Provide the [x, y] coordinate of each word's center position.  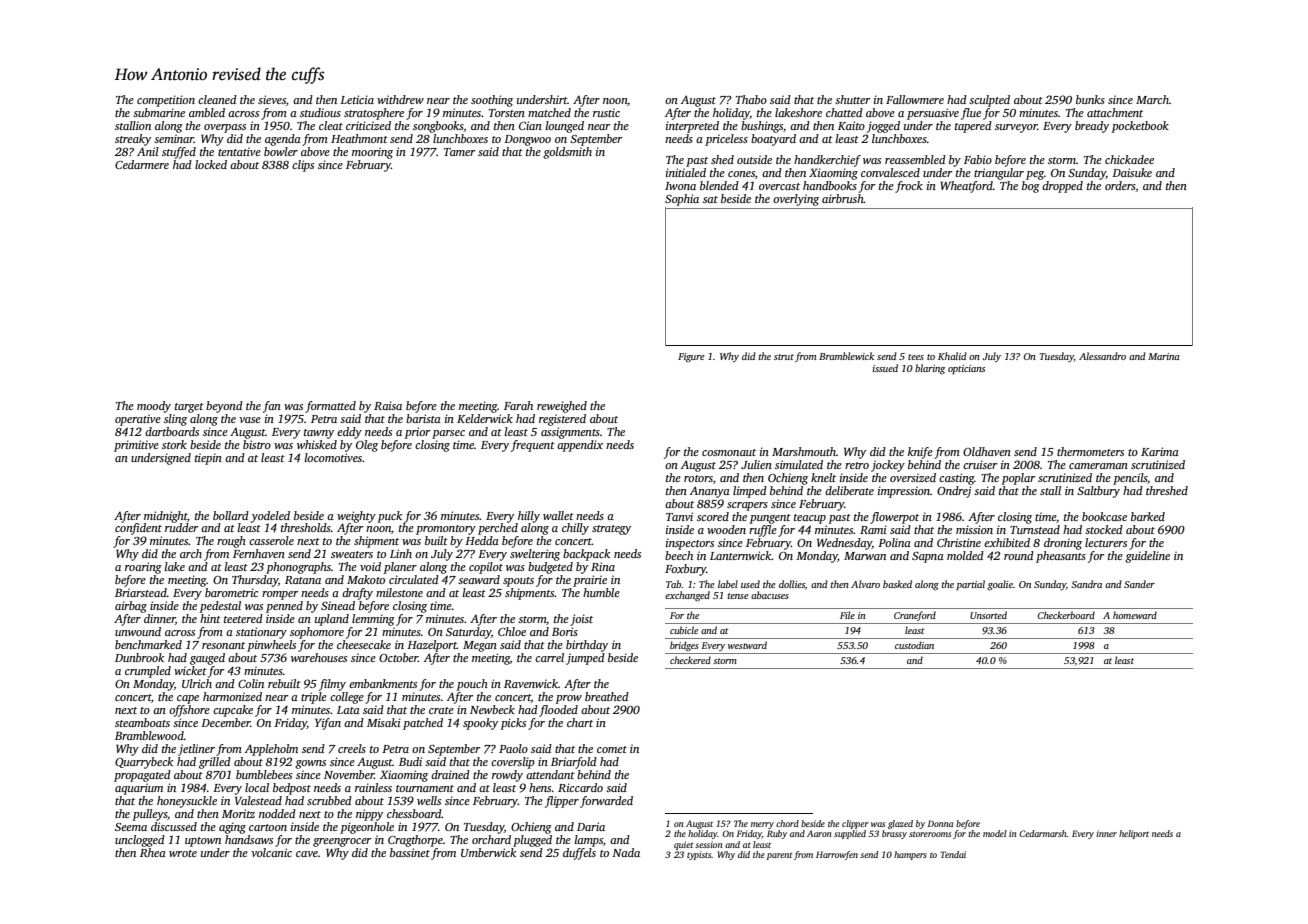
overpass [225, 128]
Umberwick [488, 852]
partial [970, 585]
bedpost [292, 789]
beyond [224, 407]
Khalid [952, 356]
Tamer [459, 152]
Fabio [978, 159]
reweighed [562, 407]
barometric [231, 592]
